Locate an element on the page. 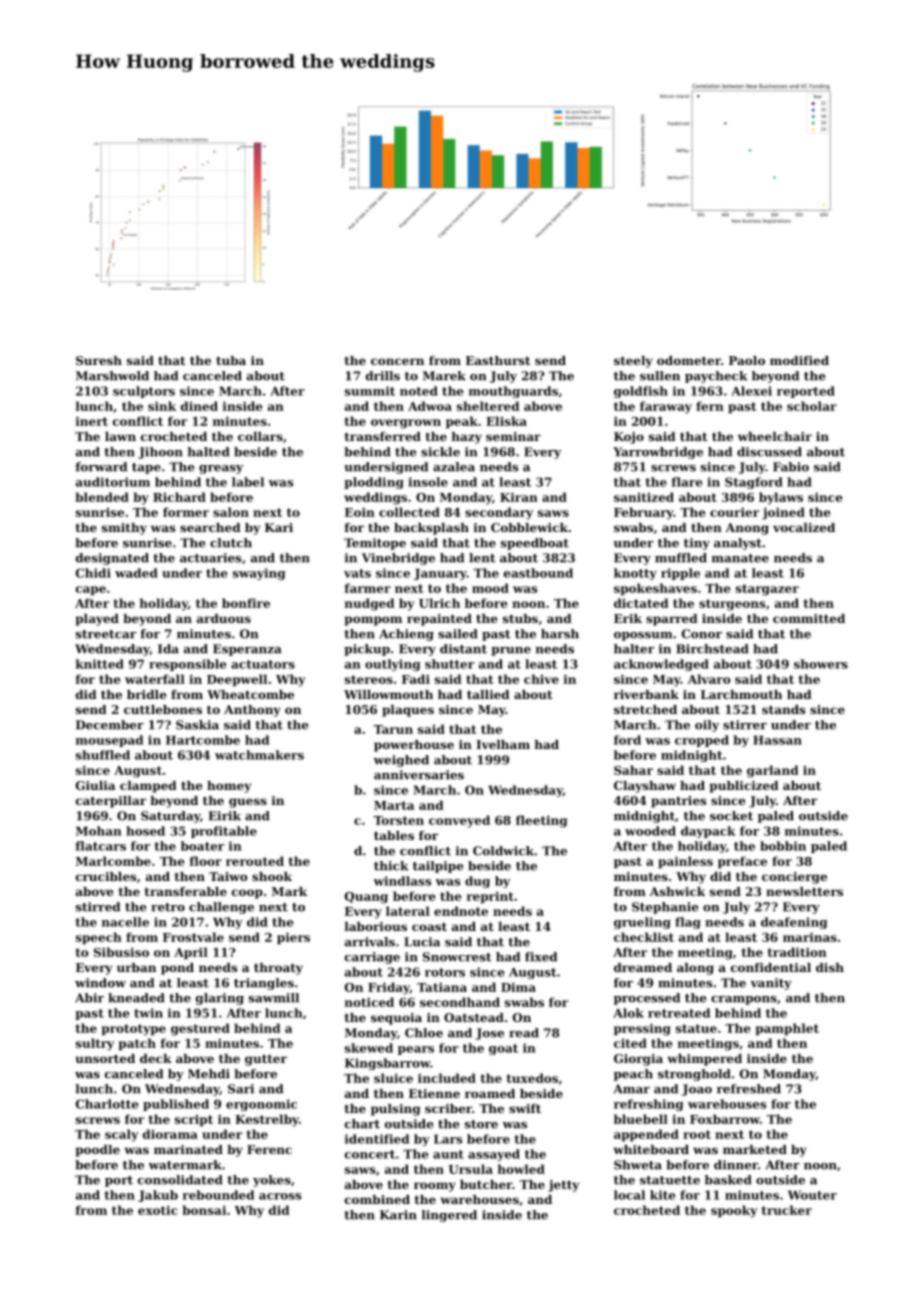  concern is located at coordinates (397, 361).
